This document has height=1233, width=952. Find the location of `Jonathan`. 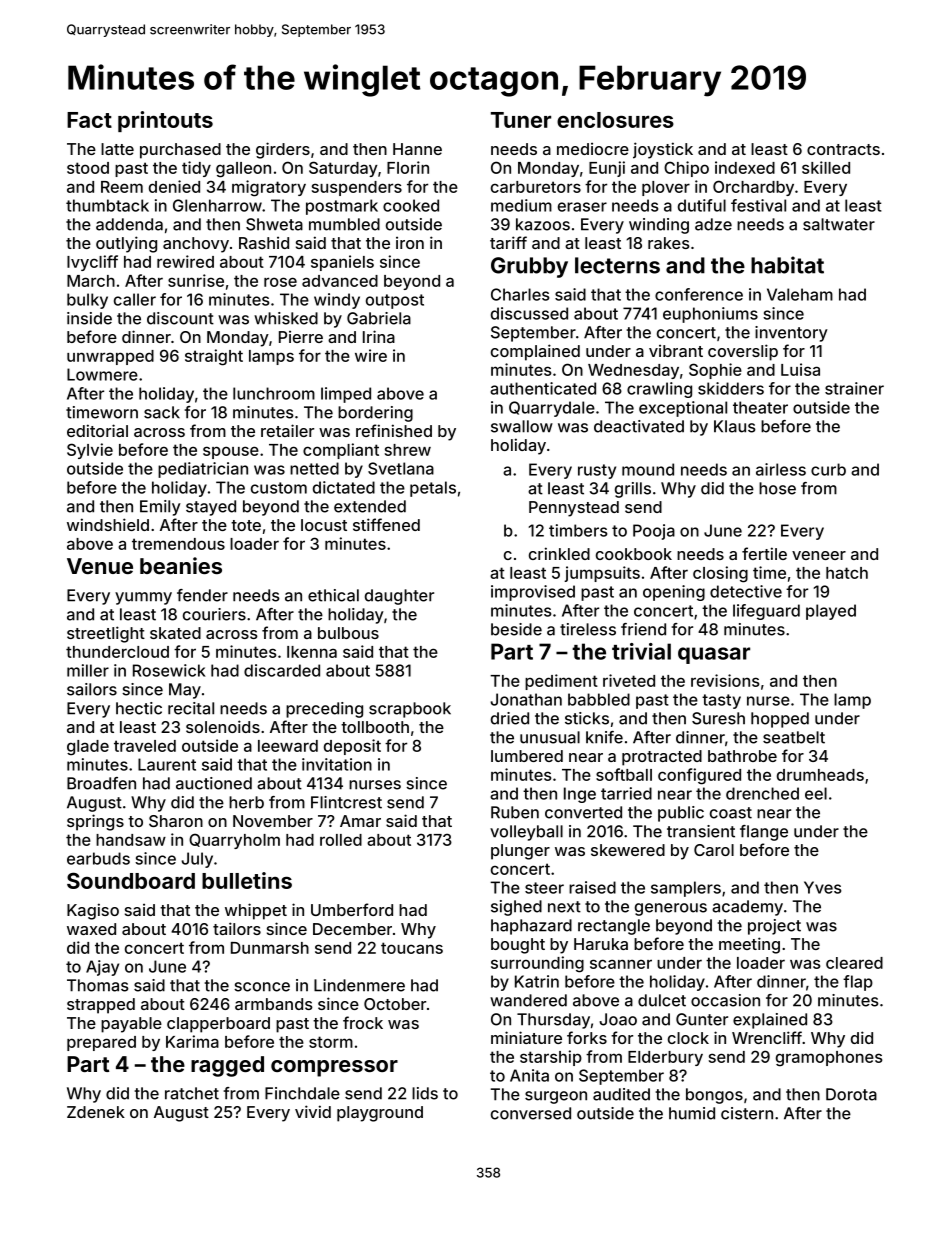

Jonathan is located at coordinates (526, 699).
